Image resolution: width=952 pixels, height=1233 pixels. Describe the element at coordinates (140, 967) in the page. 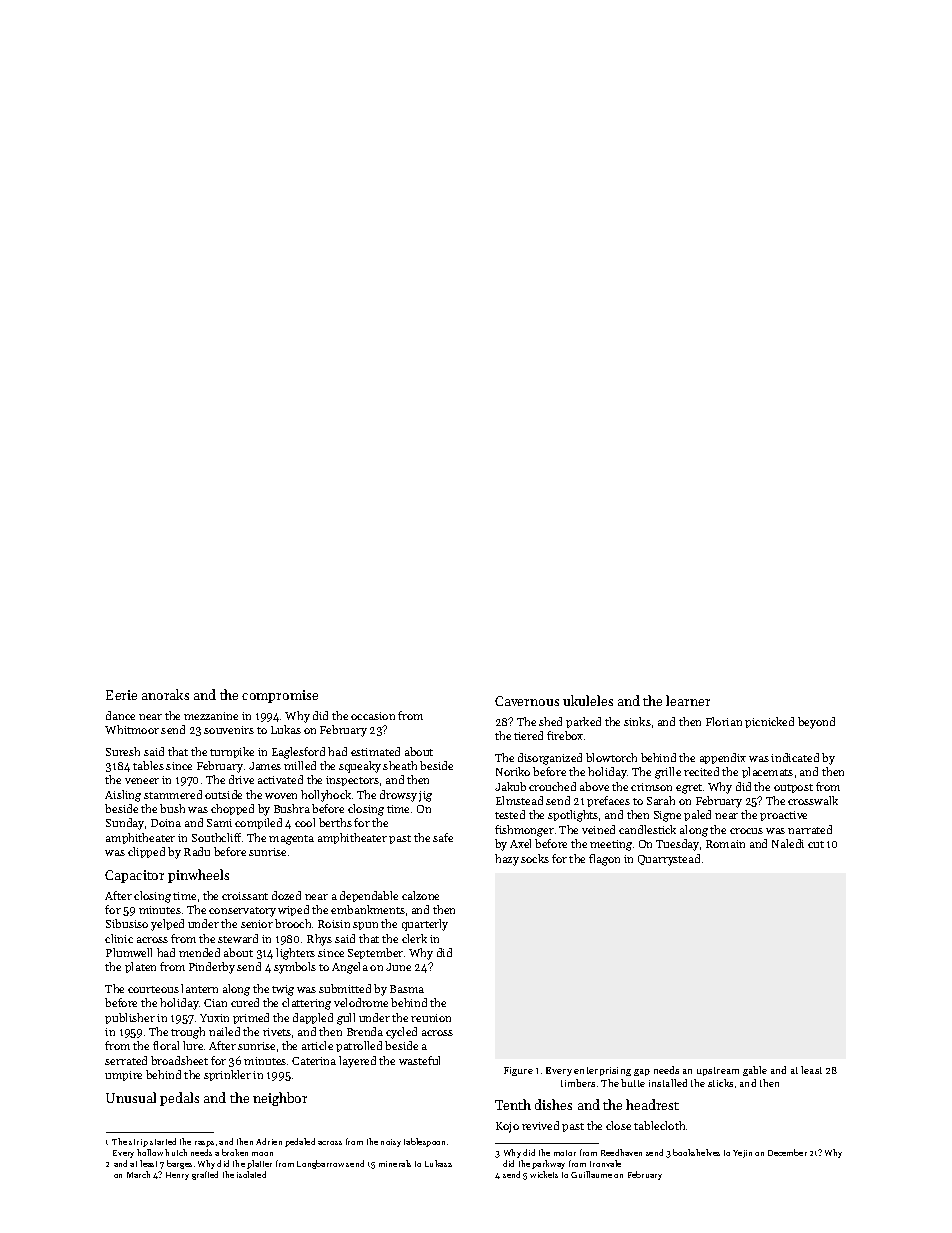

I see `platen` at that location.
